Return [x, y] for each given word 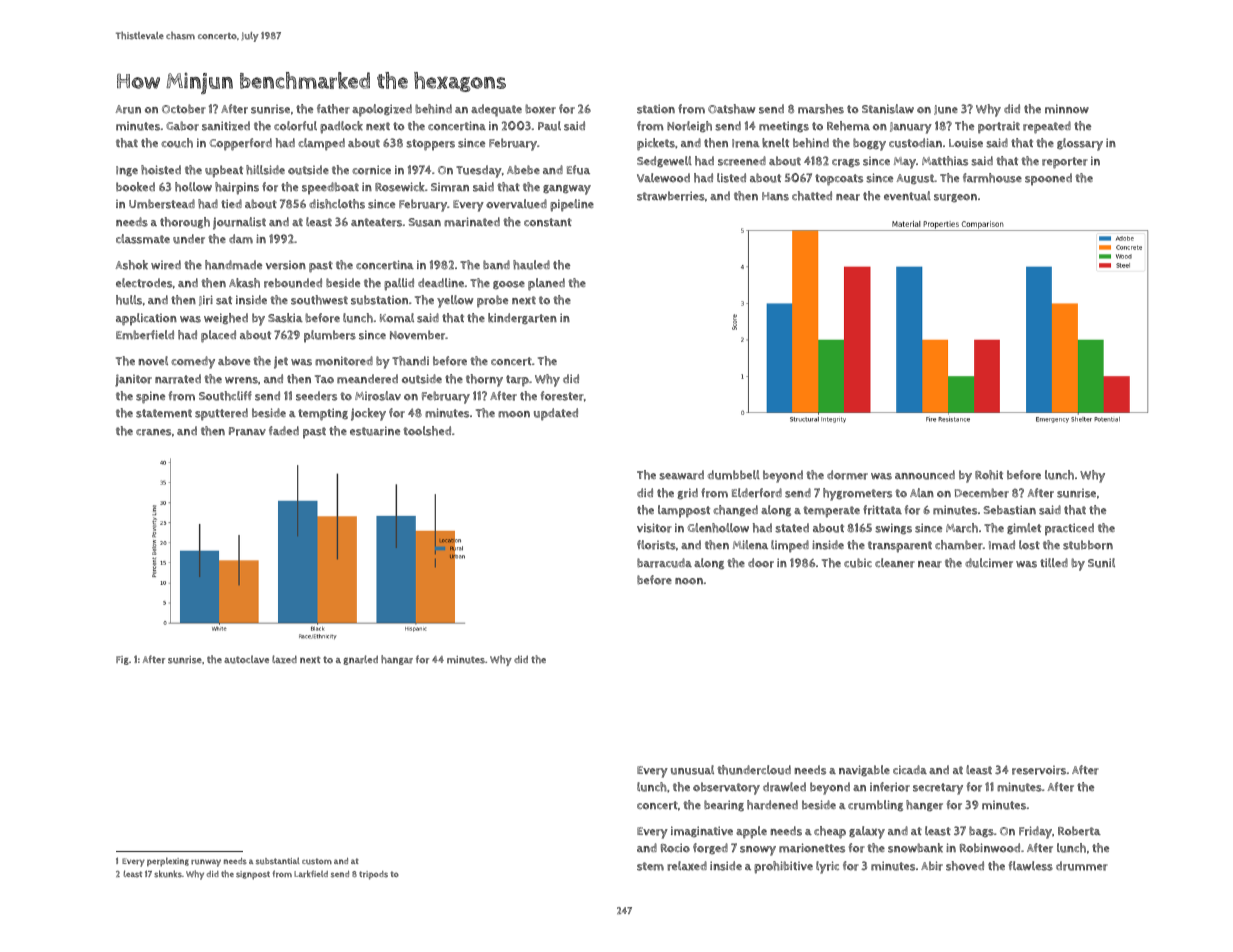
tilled [1054, 562]
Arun [128, 109]
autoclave [246, 659]
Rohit [989, 475]
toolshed [427, 431]
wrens [241, 380]
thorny [484, 380]
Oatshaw [731, 109]
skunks [168, 874]
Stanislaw [888, 109]
